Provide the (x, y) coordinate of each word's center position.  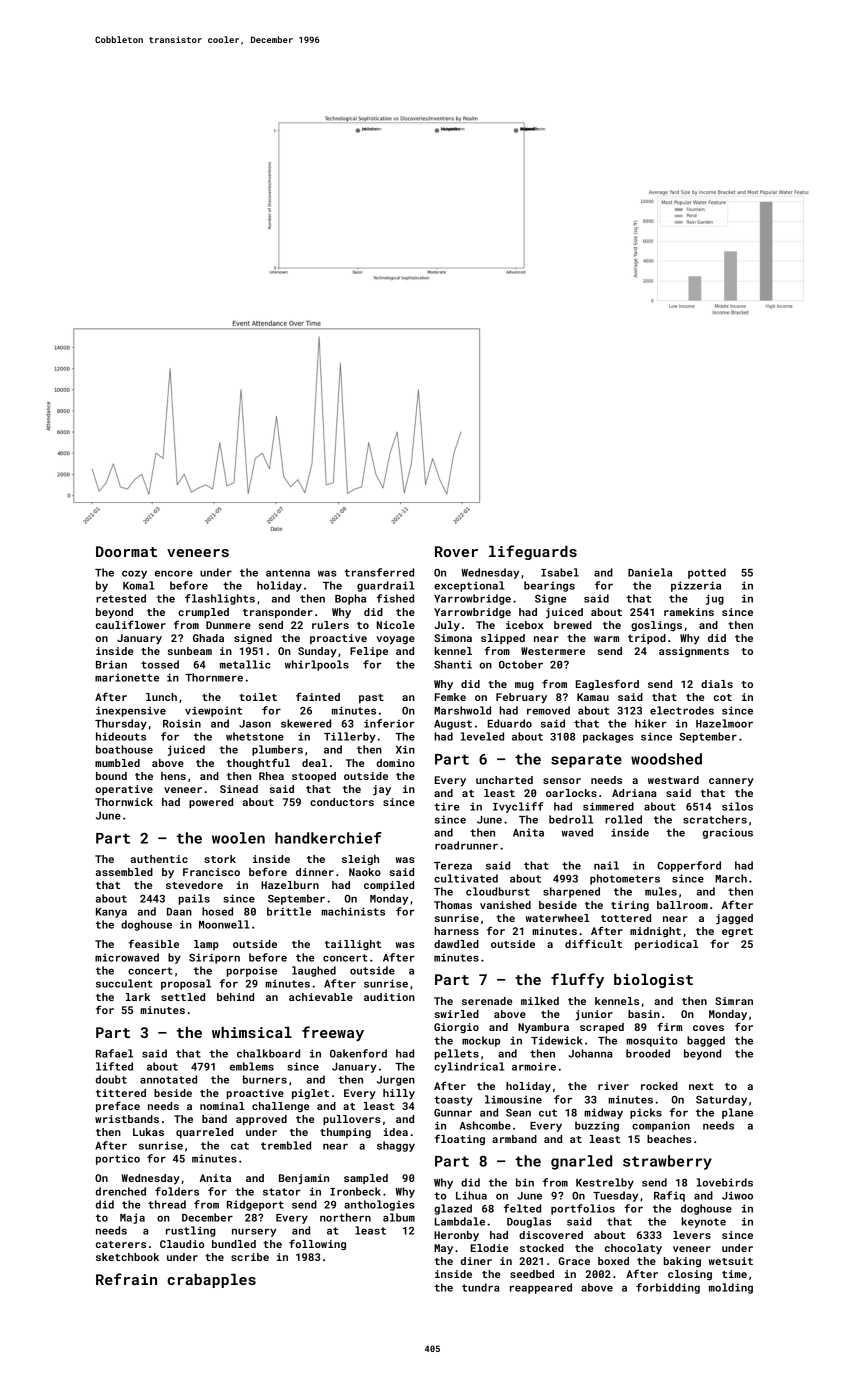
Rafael (114, 1053)
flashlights (220, 599)
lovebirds (725, 1182)
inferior (389, 723)
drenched (121, 1191)
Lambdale (460, 1221)
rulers (330, 625)
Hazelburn (290, 885)
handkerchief (328, 838)
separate (586, 761)
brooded (648, 1053)
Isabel (560, 572)
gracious (728, 833)
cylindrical (469, 1067)
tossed (160, 664)
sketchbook (127, 1257)
